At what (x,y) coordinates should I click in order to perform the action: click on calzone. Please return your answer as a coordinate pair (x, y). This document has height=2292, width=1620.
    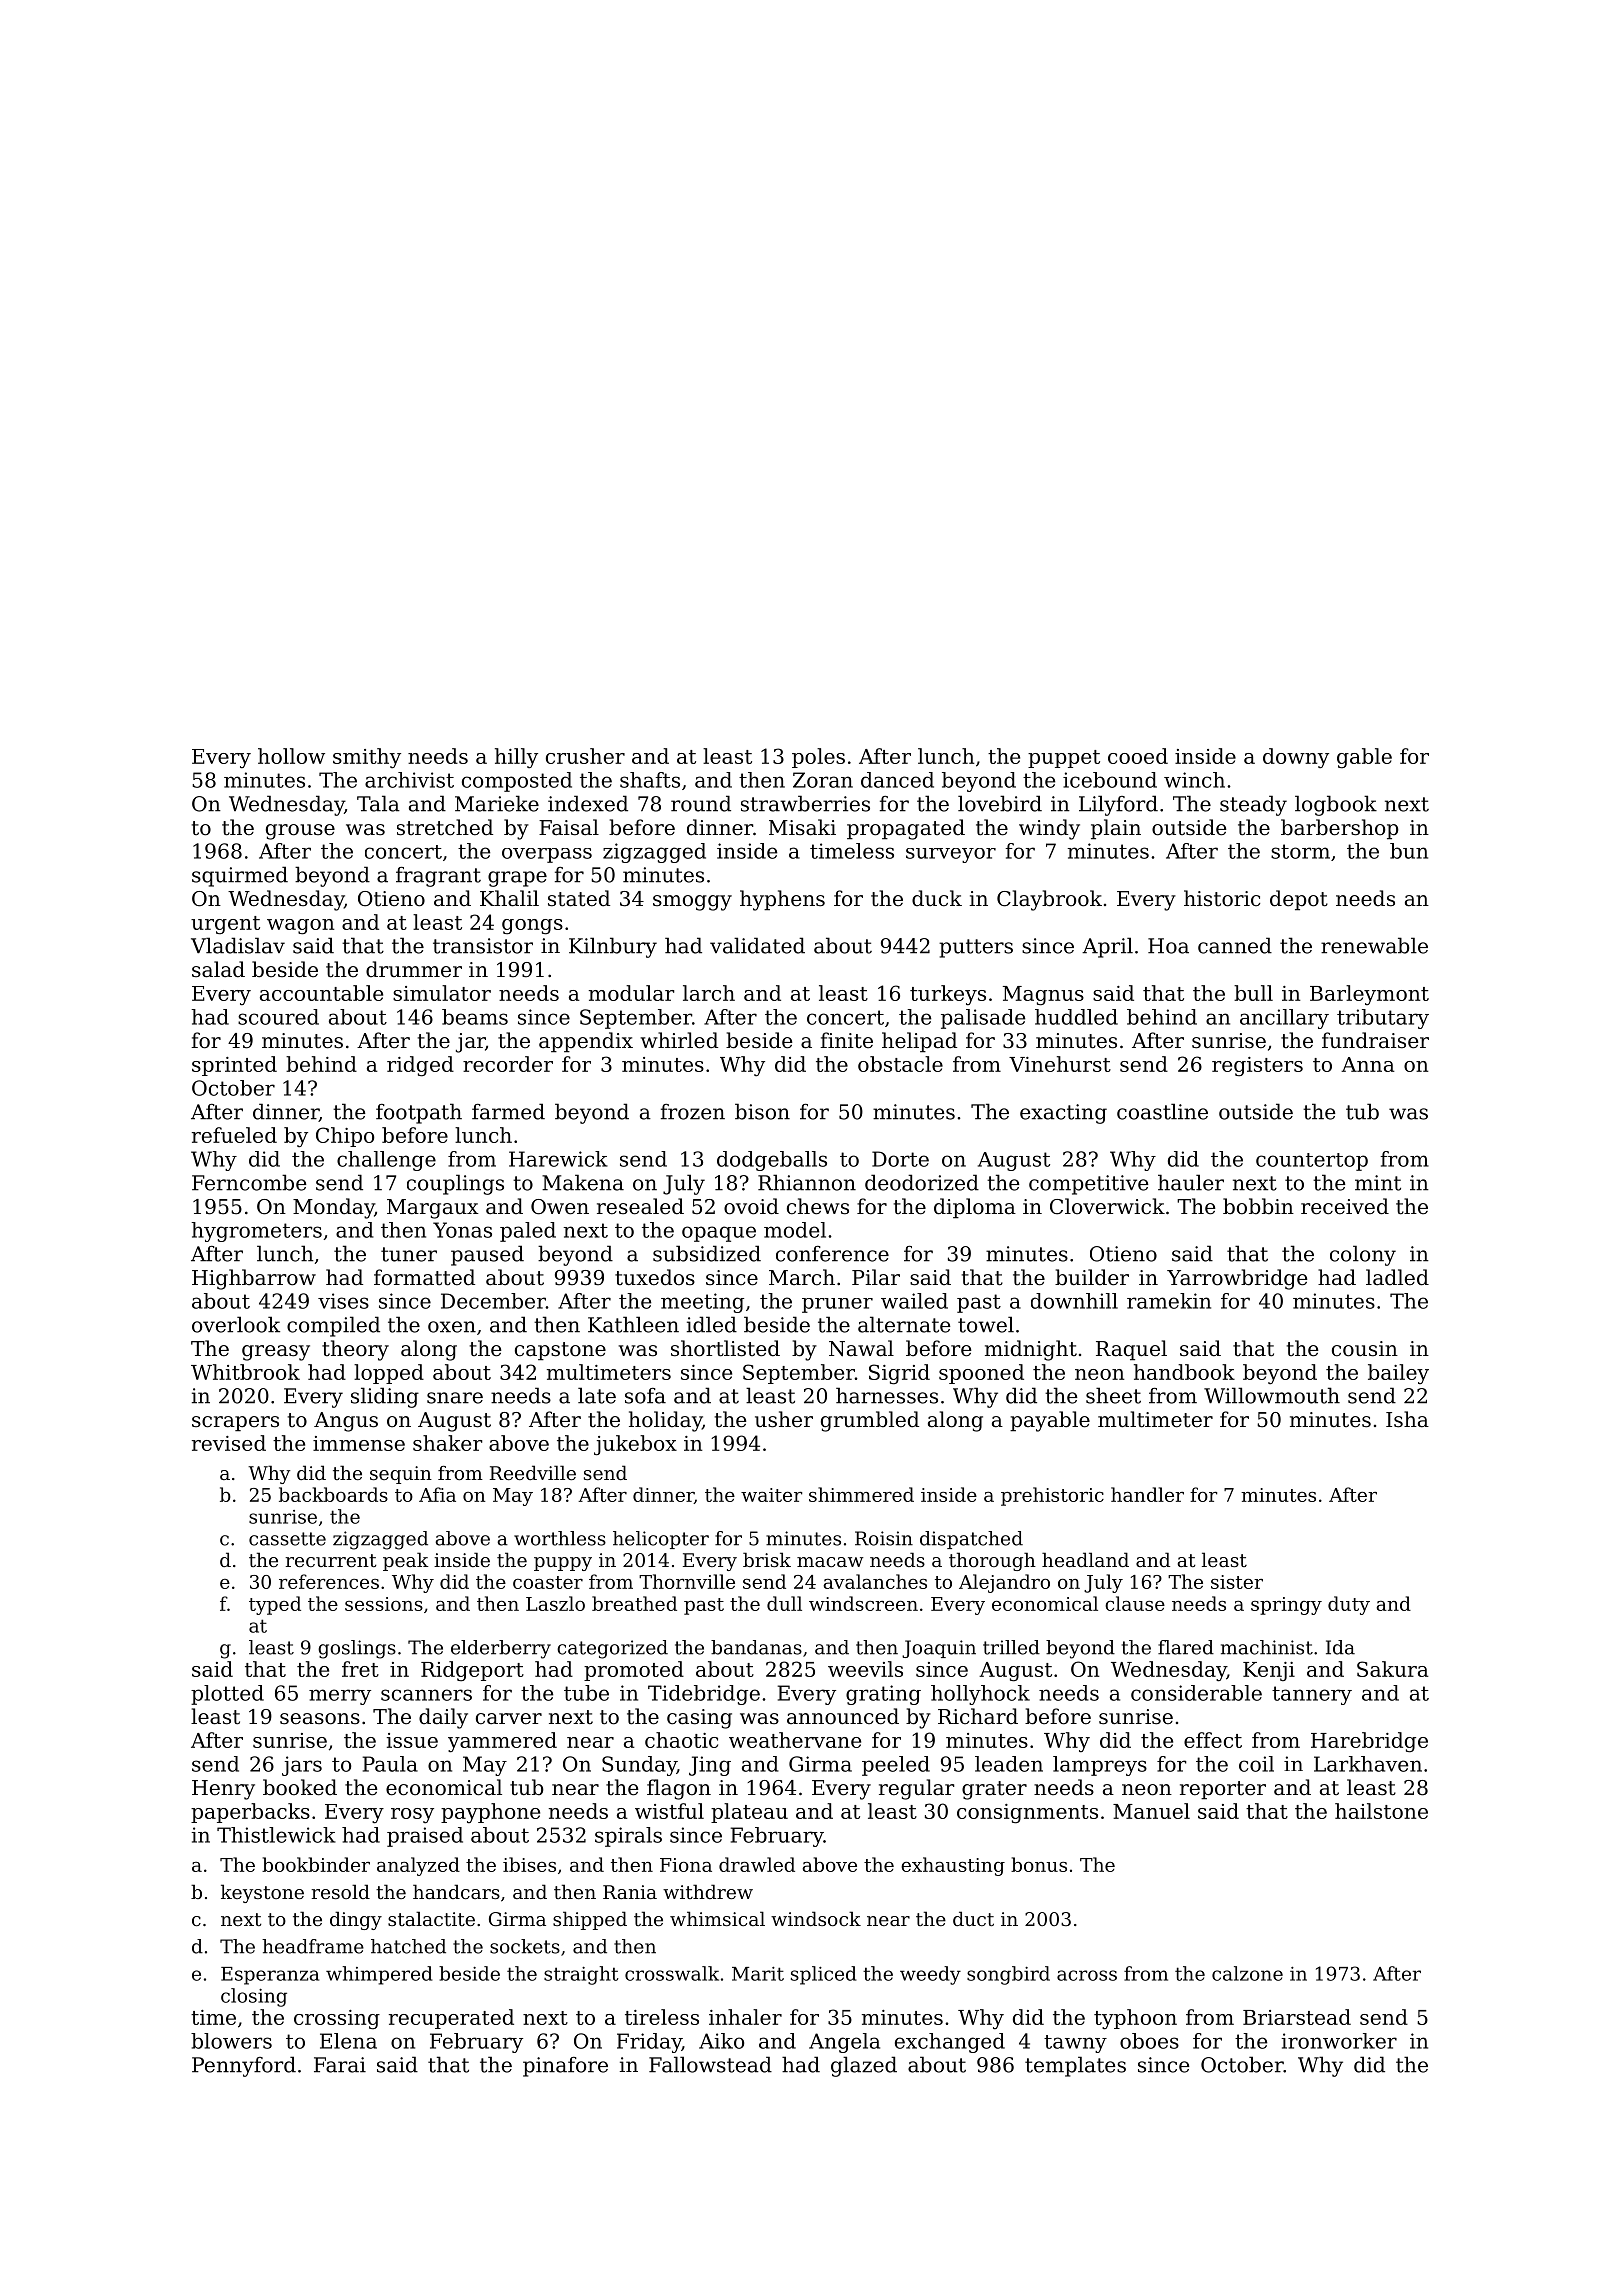
    Looking at the image, I should click on (1247, 1973).
